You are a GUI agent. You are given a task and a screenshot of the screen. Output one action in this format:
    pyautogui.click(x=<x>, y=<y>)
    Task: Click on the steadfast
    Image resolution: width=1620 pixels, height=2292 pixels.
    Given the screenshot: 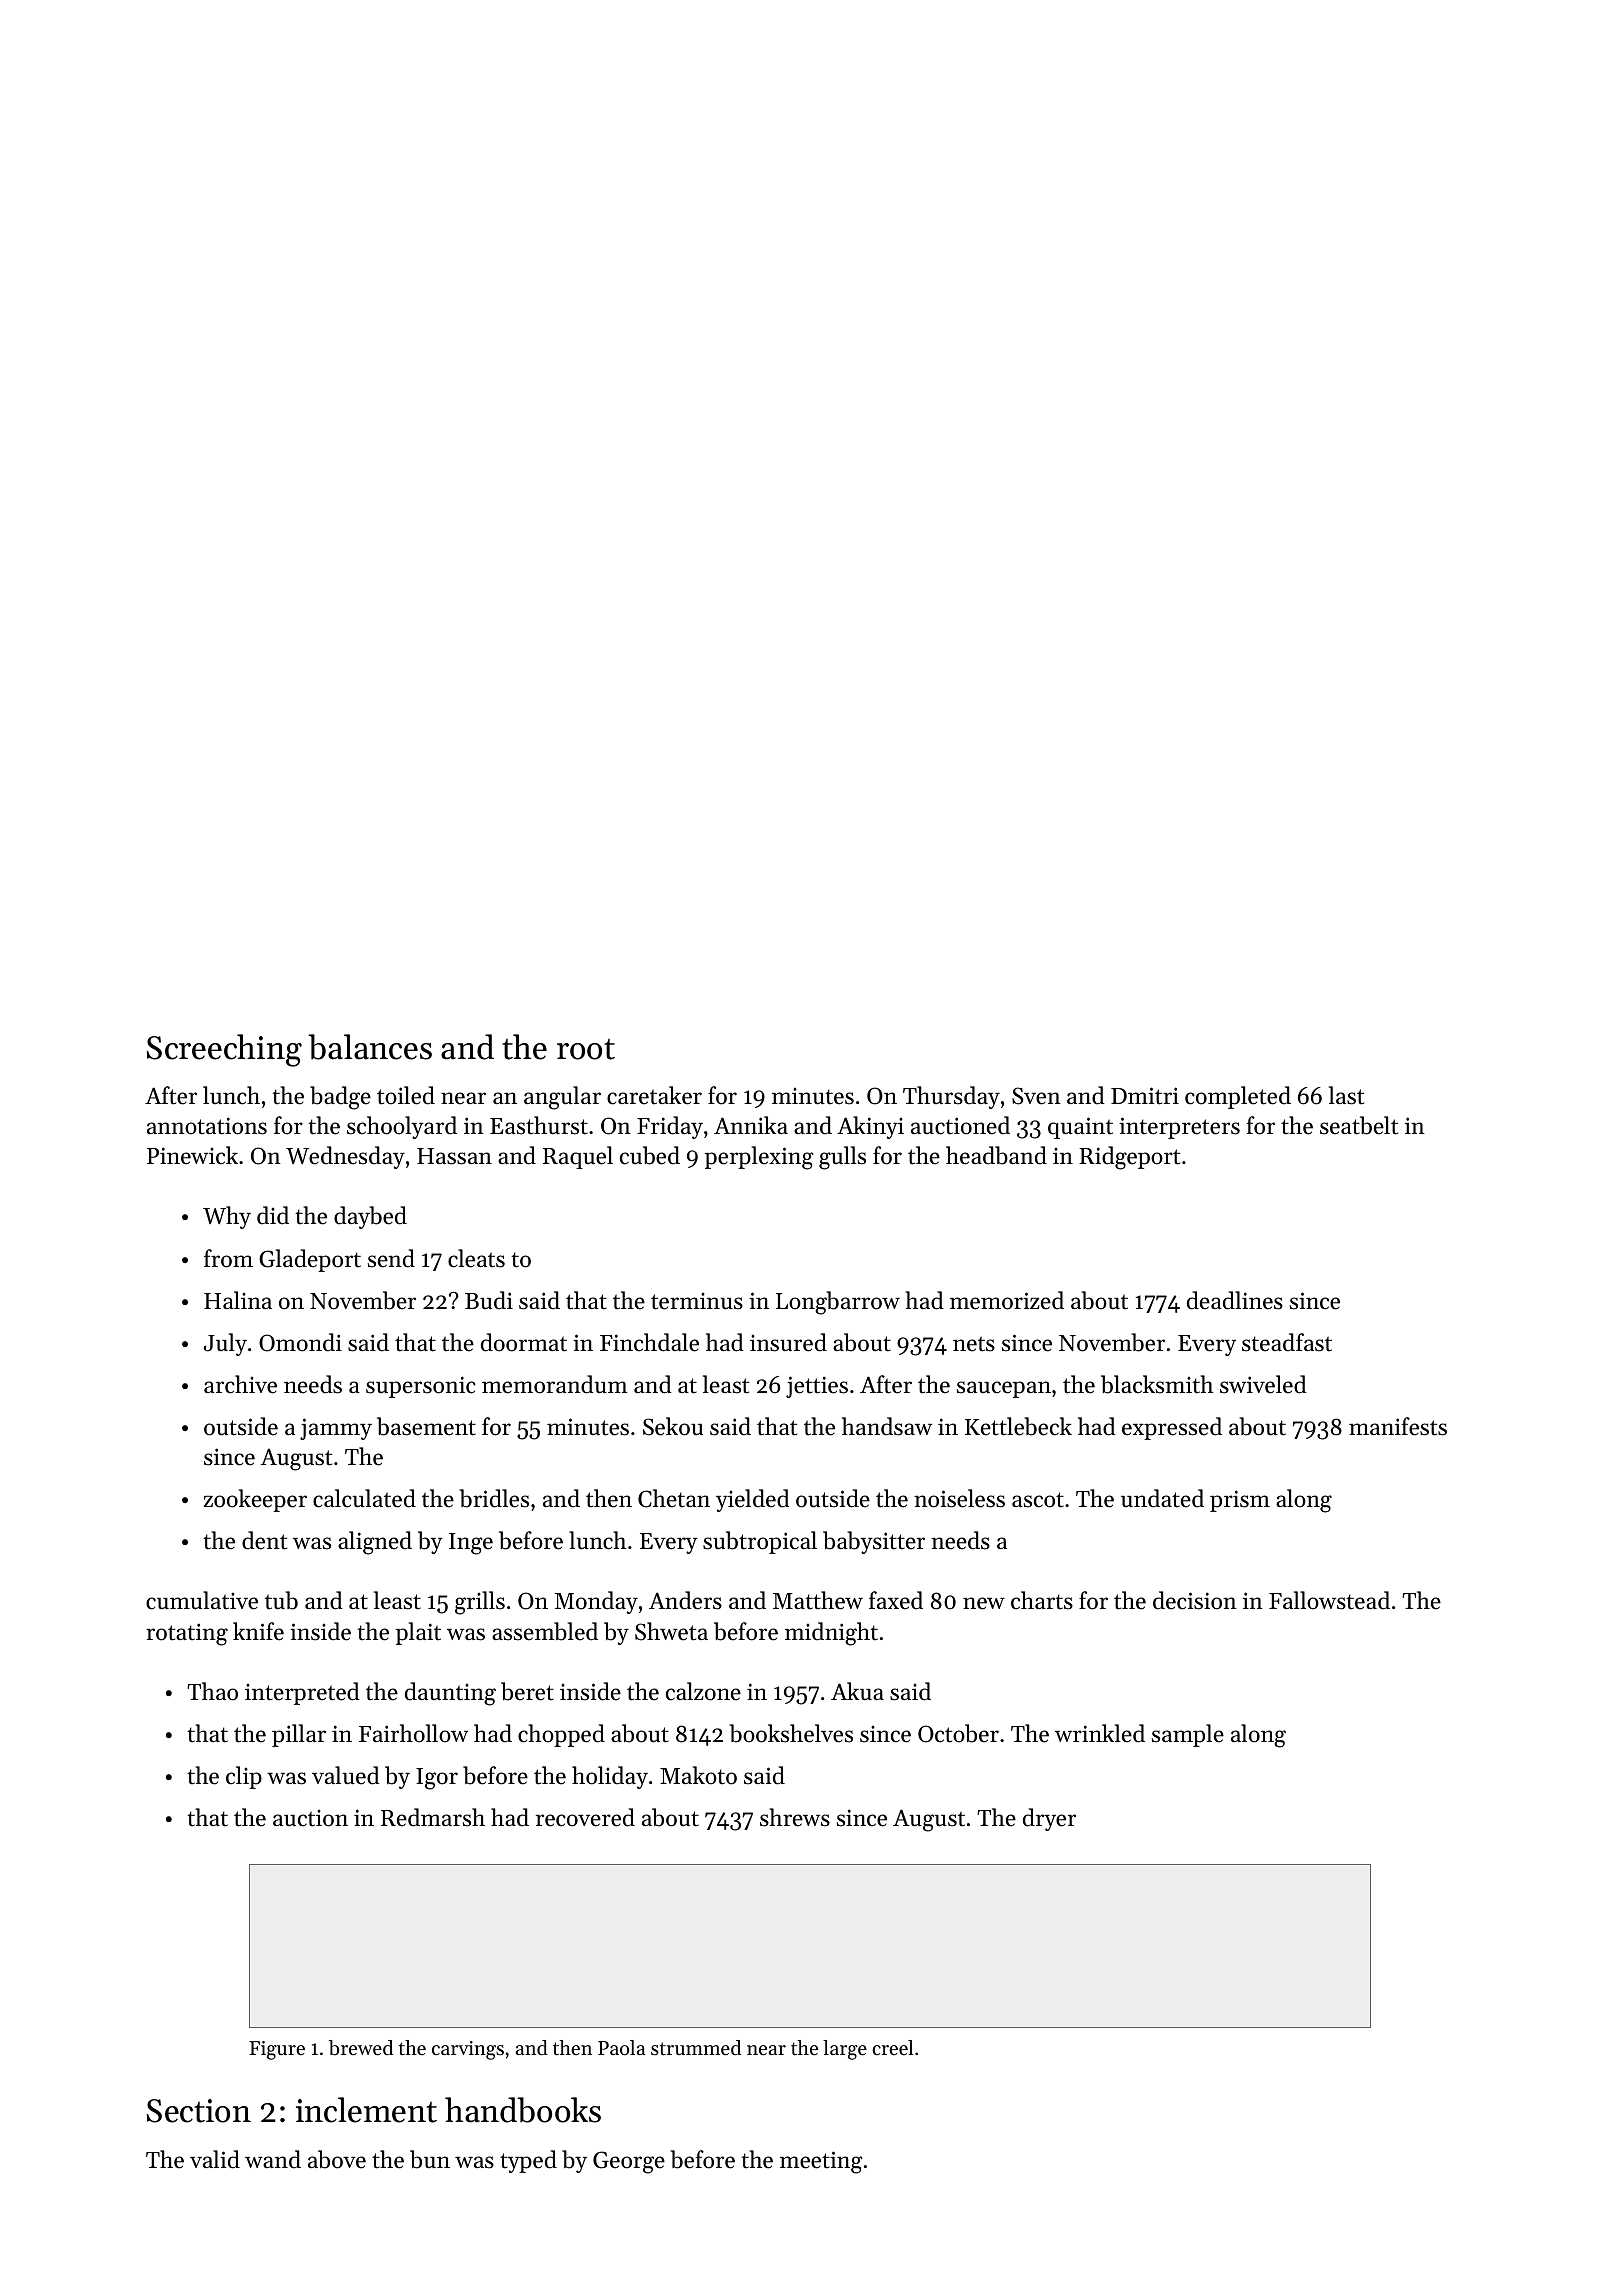 What is the action you would take?
    pyautogui.click(x=1287, y=1342)
